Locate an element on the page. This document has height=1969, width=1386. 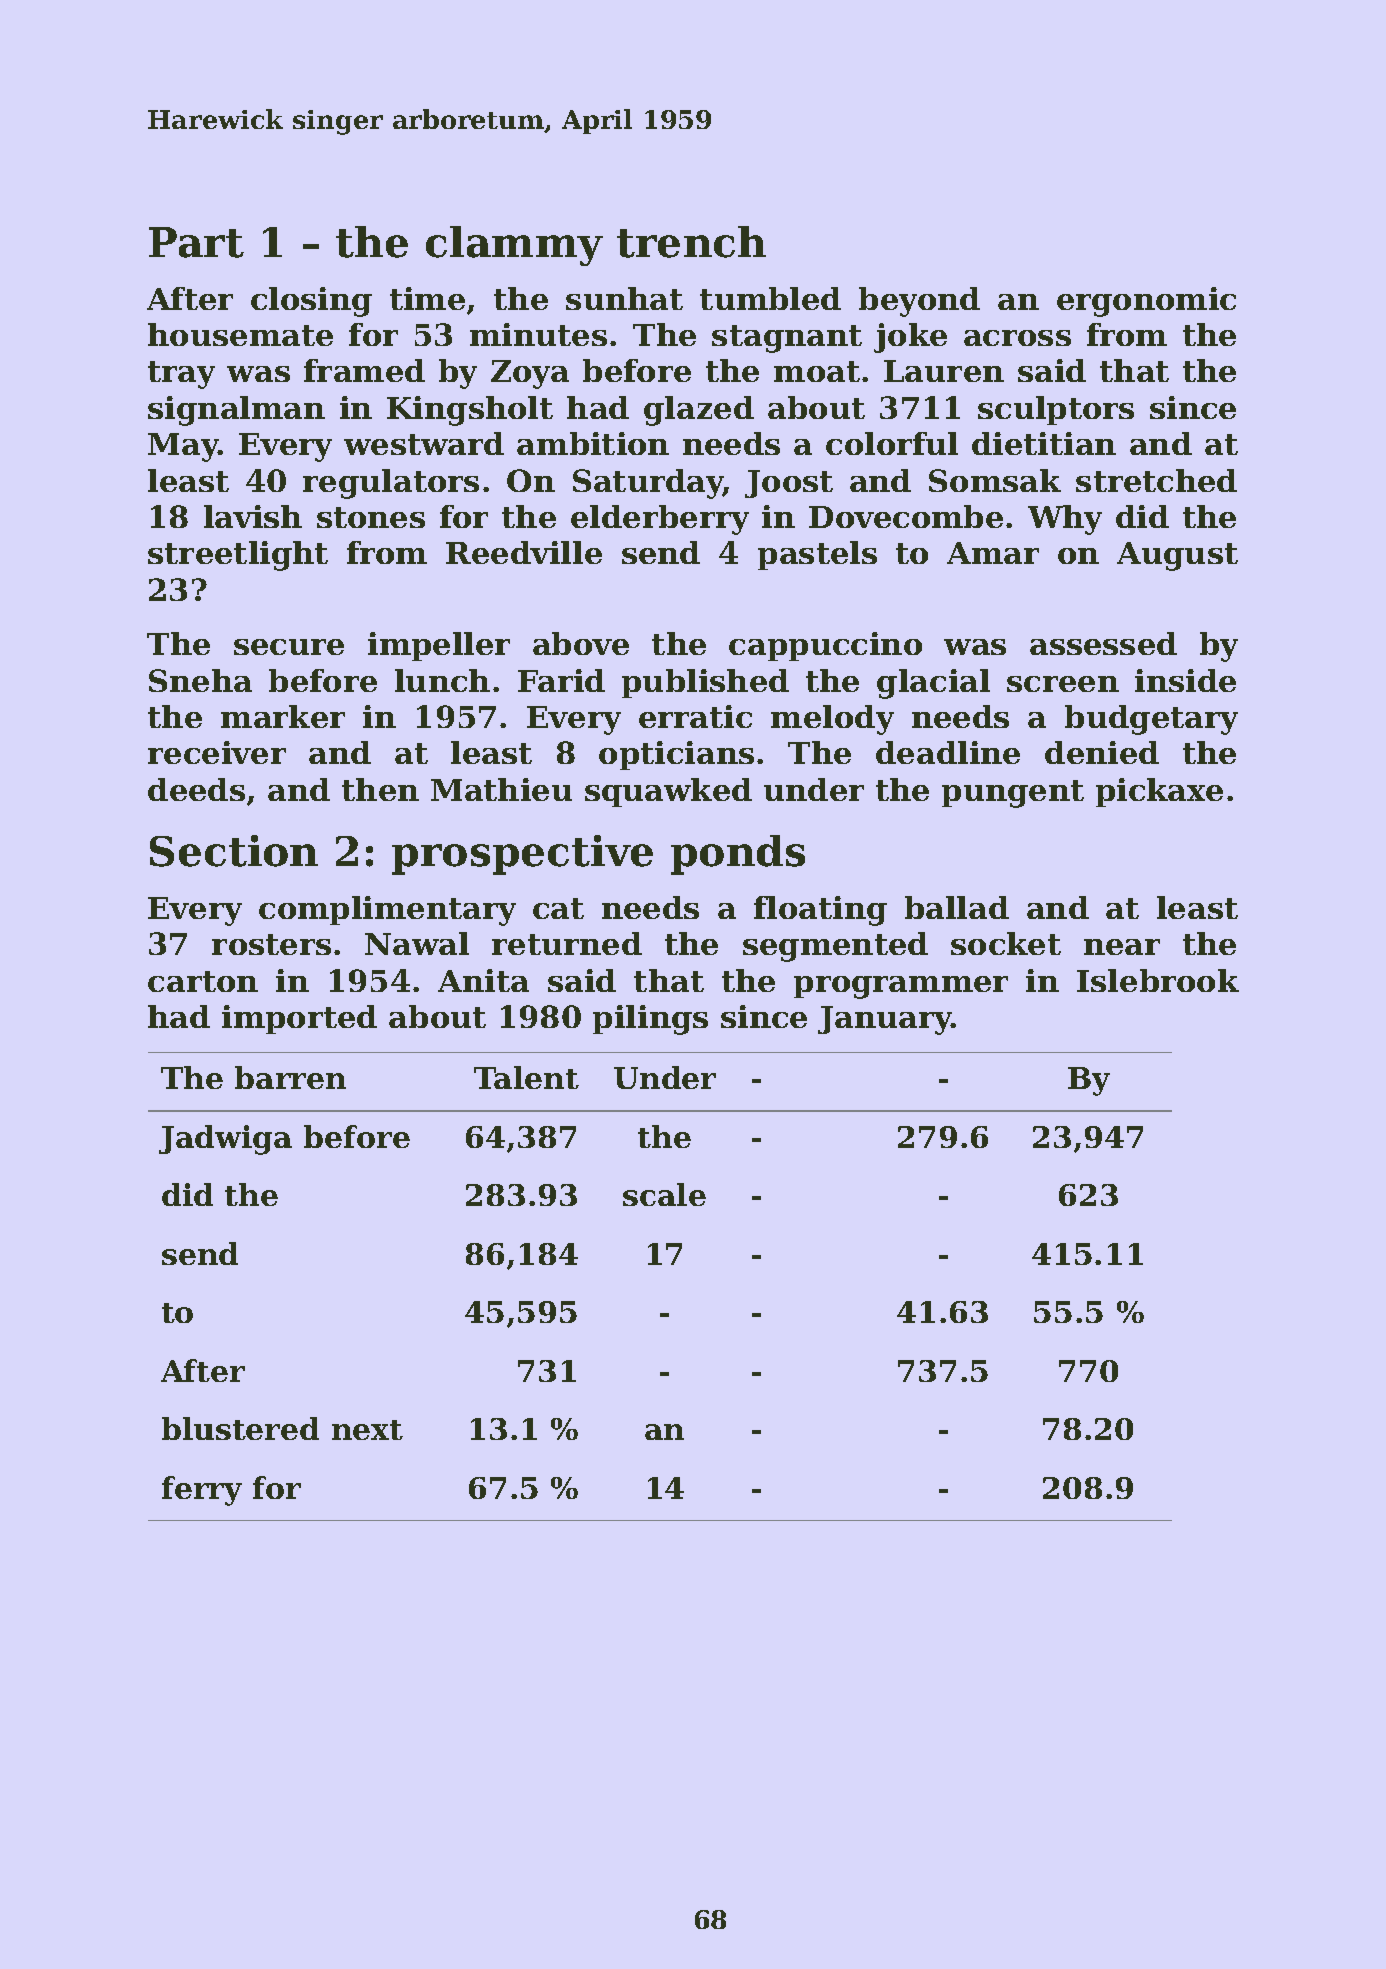
August is located at coordinates (1177, 556).
